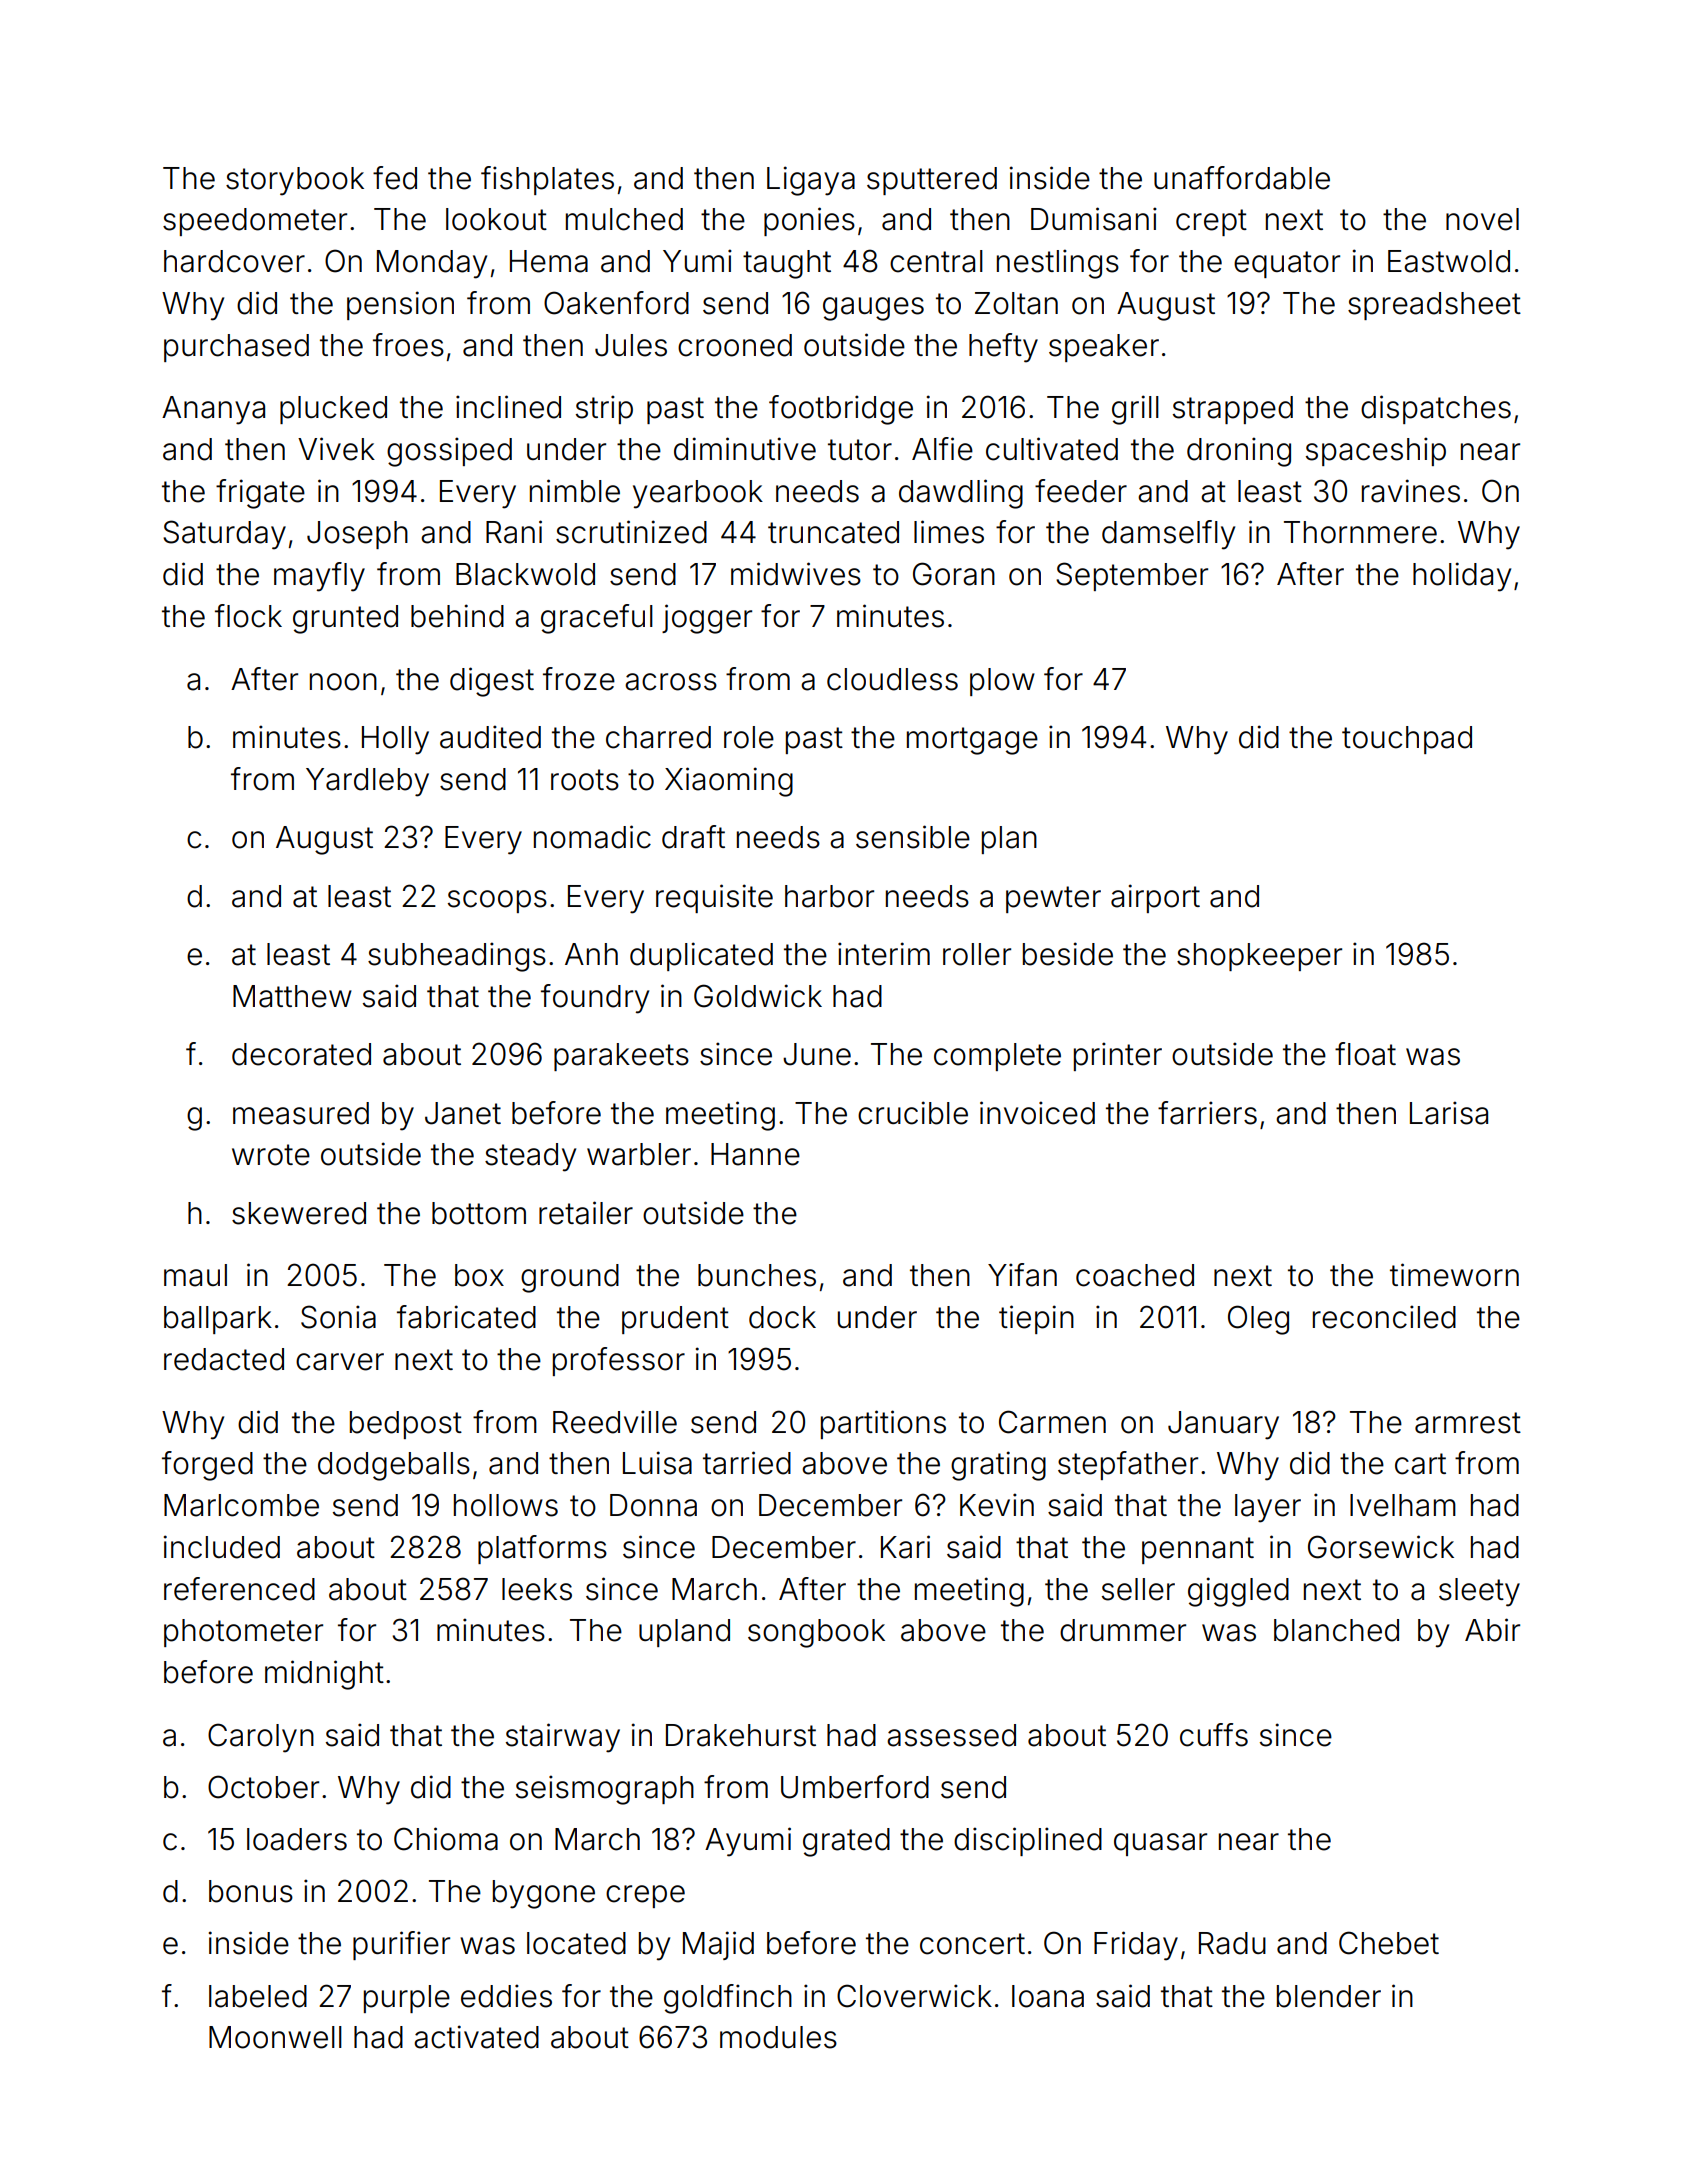 Image resolution: width=1683 pixels, height=2178 pixels. Describe the element at coordinates (749, 737) in the screenshot. I see `role` at that location.
